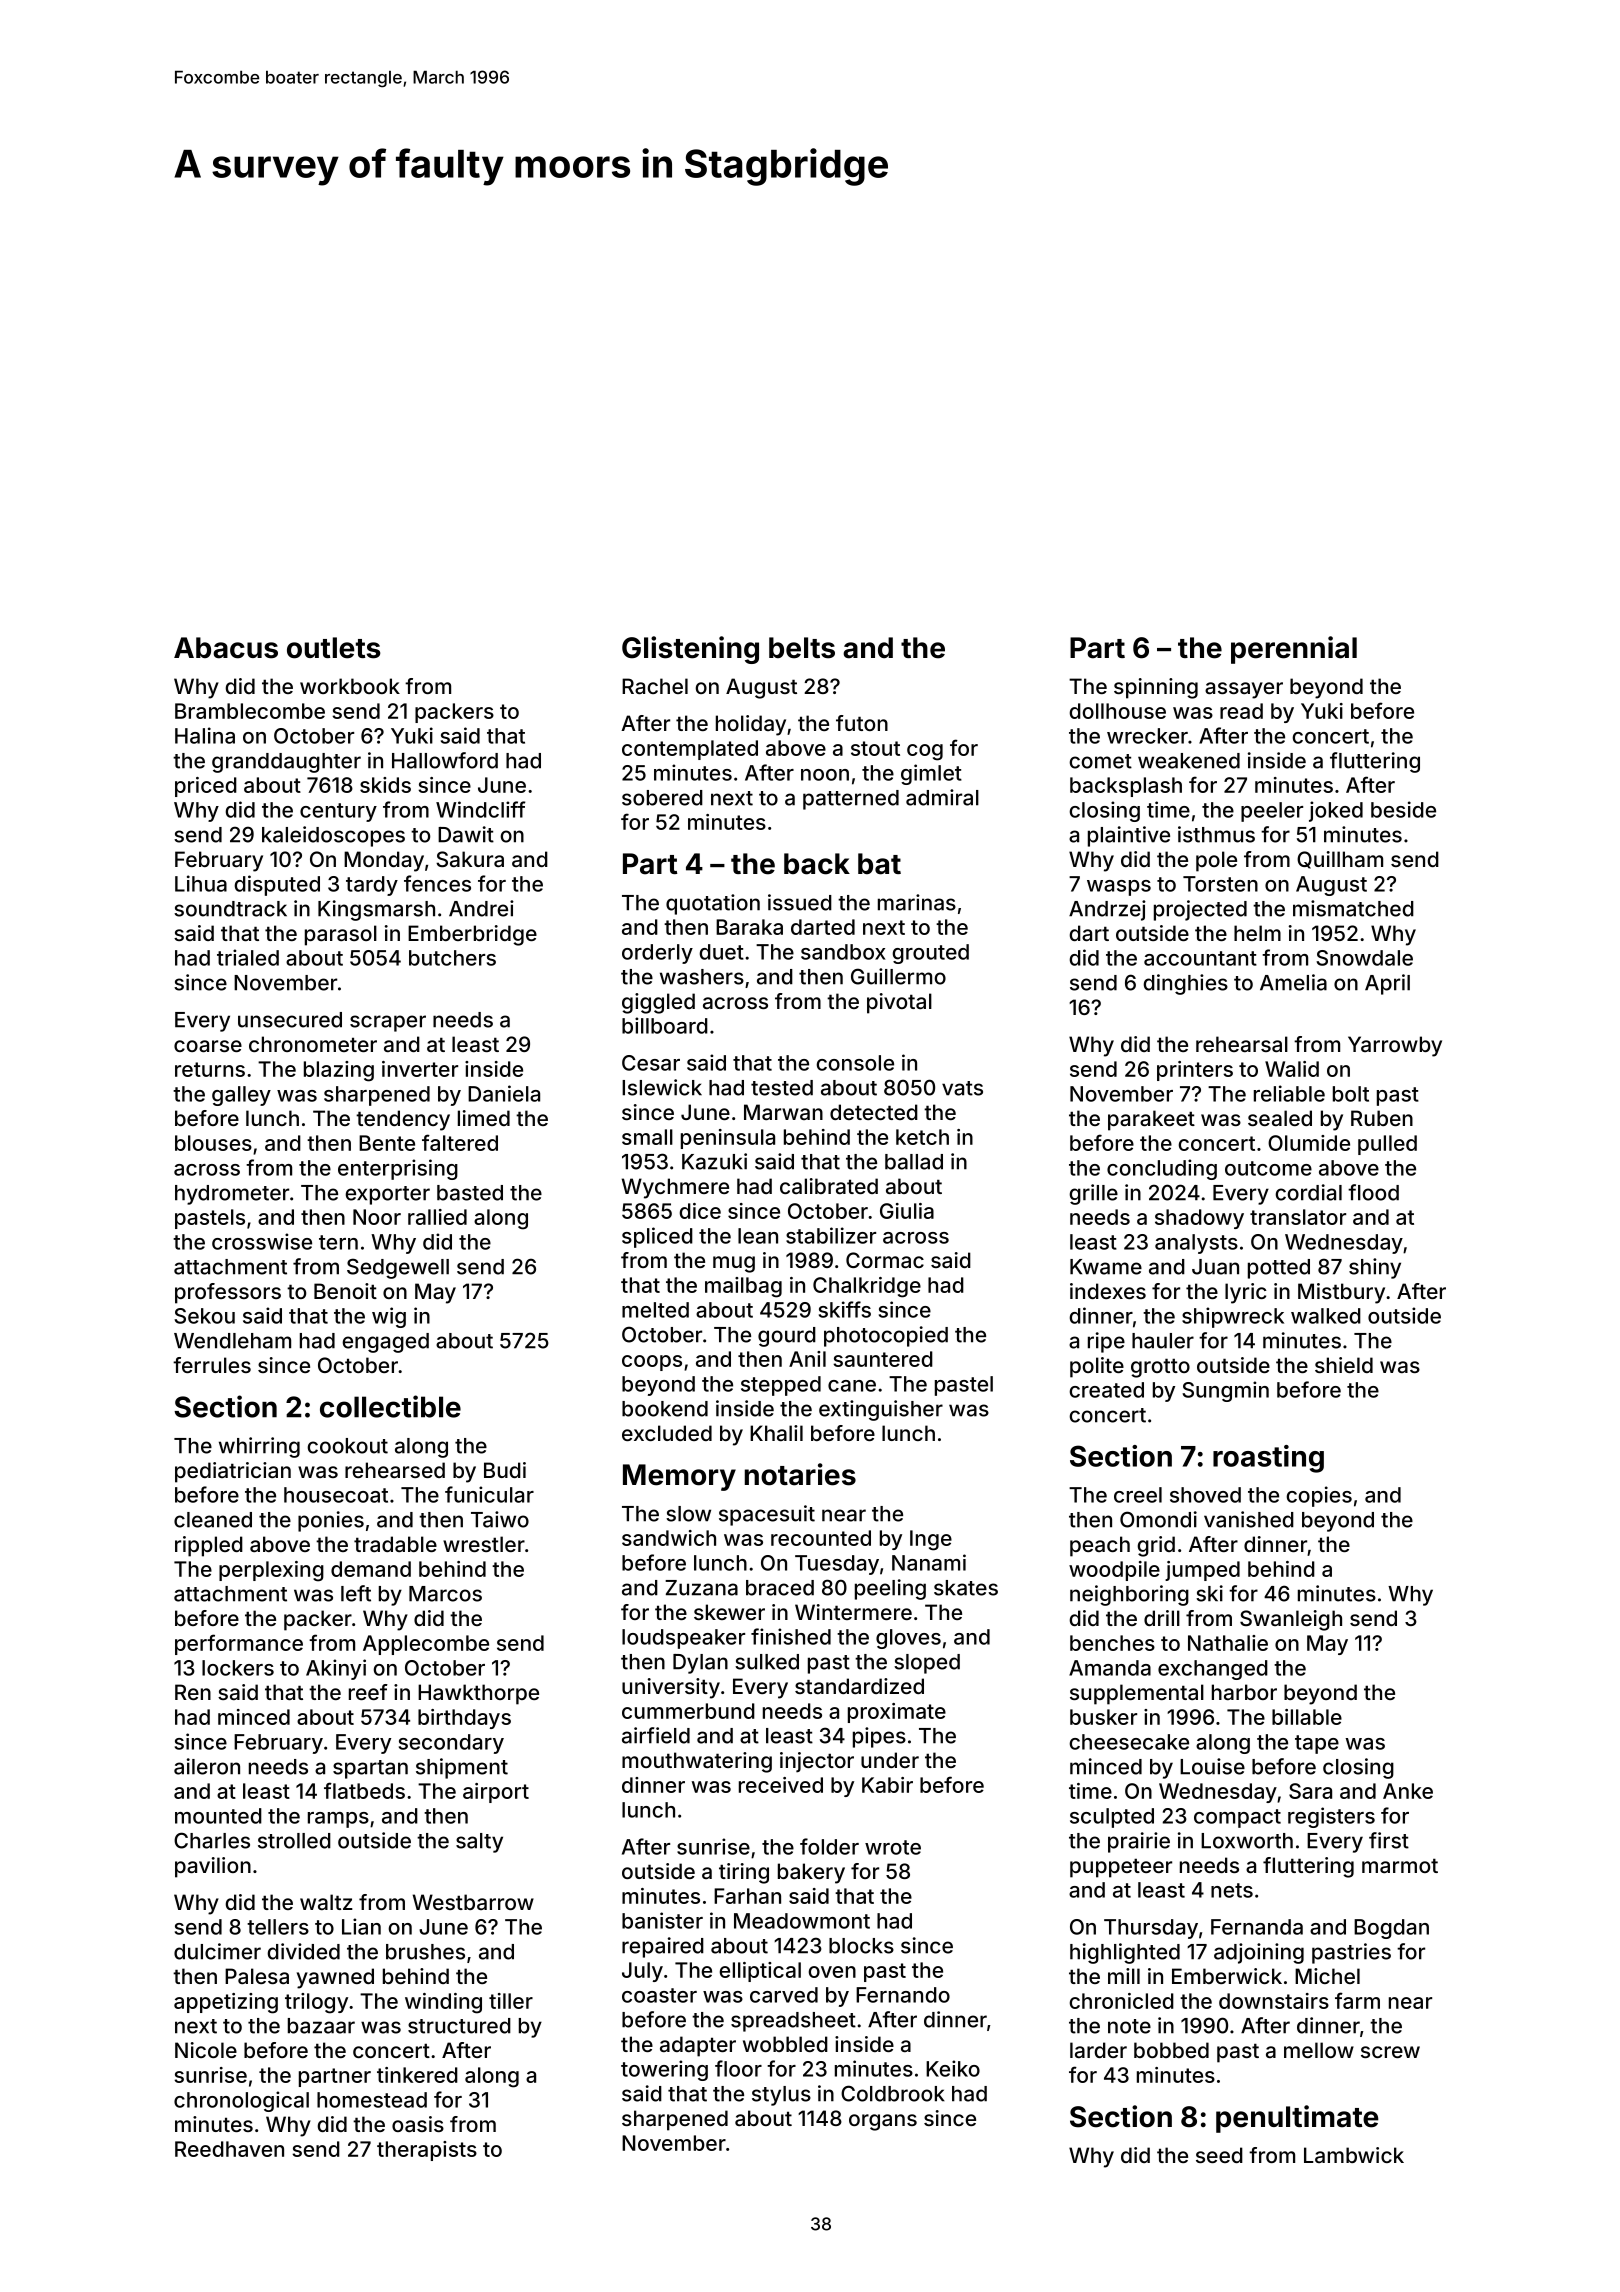  What do you see at coordinates (655, 1310) in the screenshot?
I see `melted` at bounding box center [655, 1310].
